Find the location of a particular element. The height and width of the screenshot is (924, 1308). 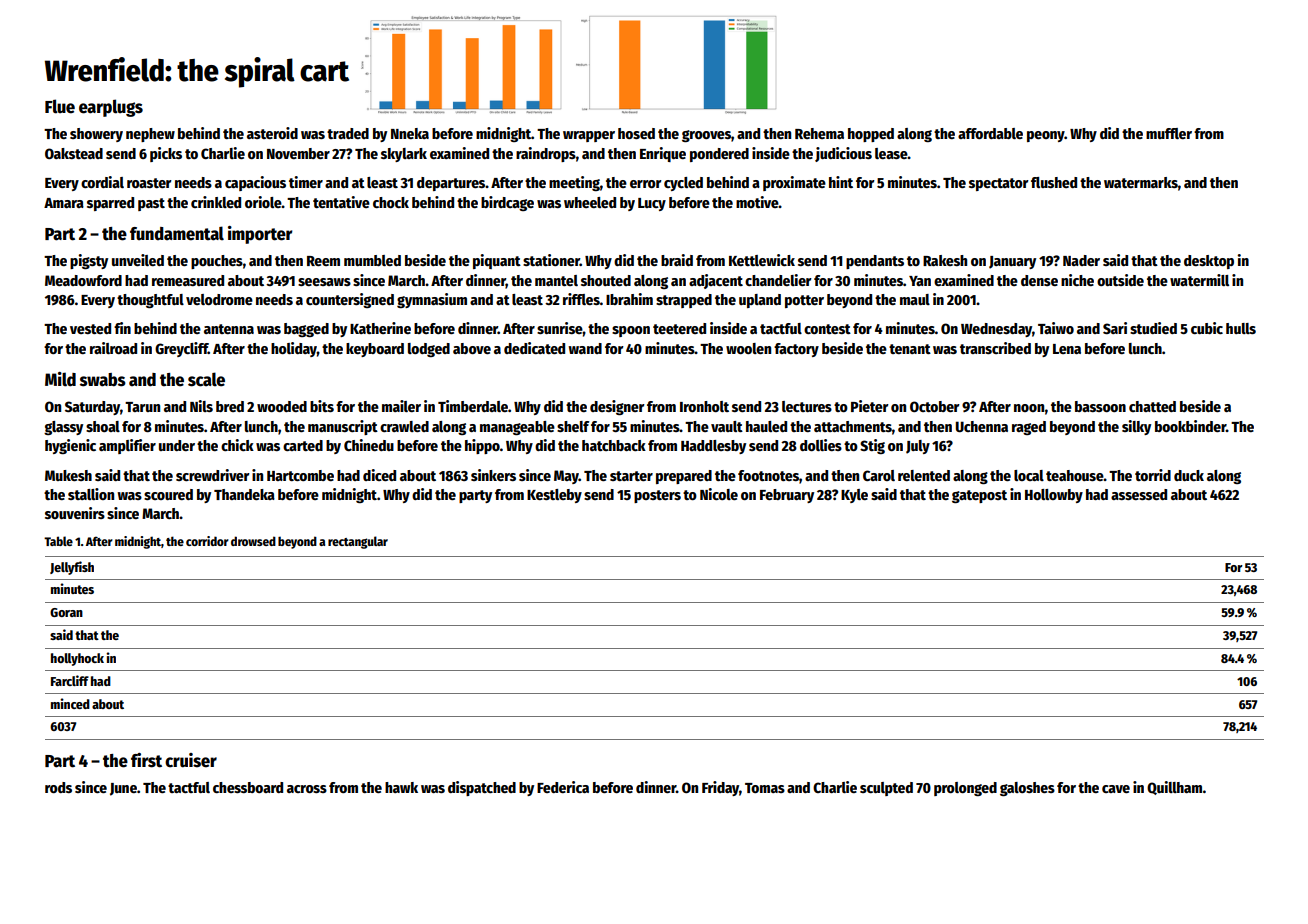

muffler is located at coordinates (1169, 133).
